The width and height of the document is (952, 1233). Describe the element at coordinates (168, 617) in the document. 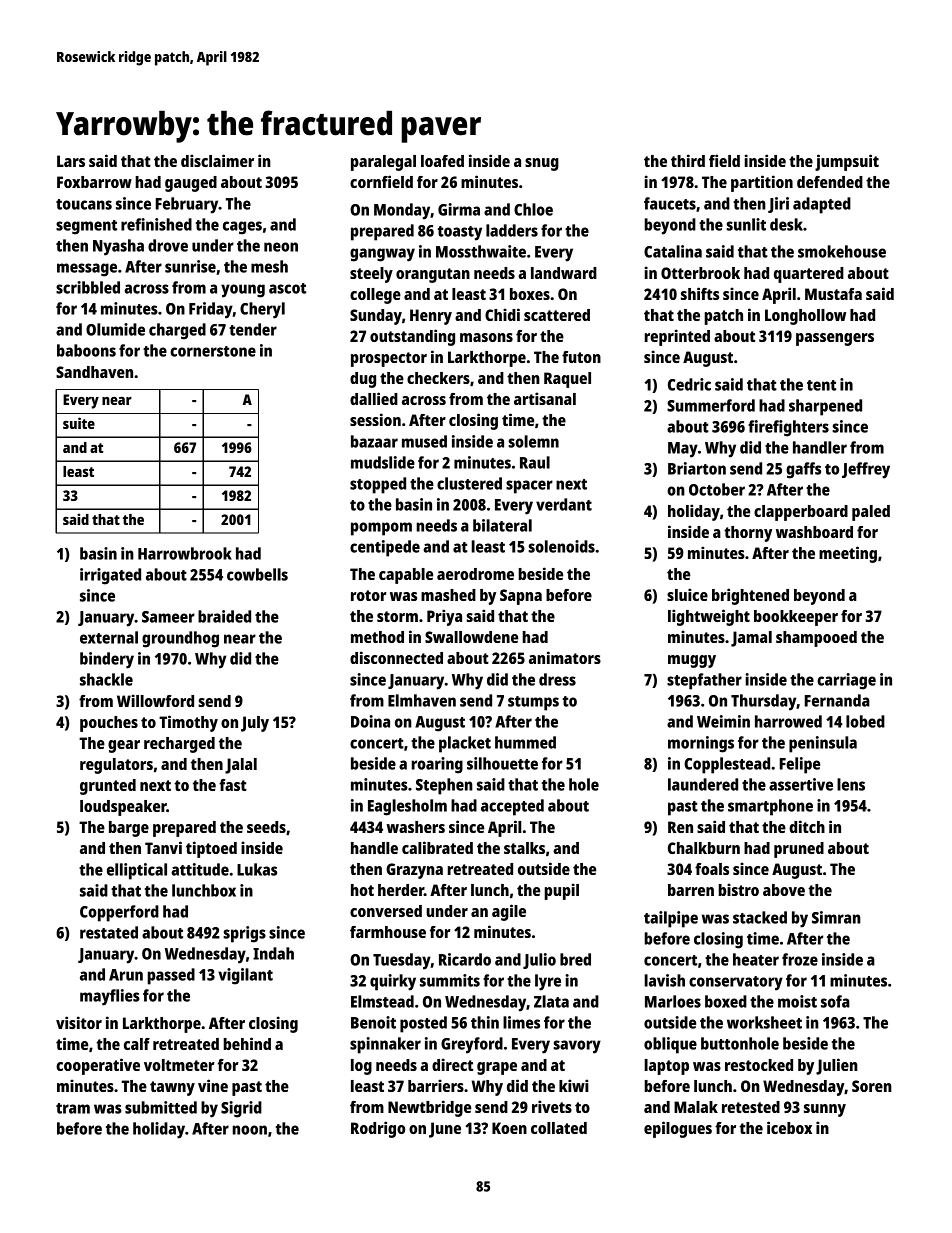

I see `Sameer` at that location.
